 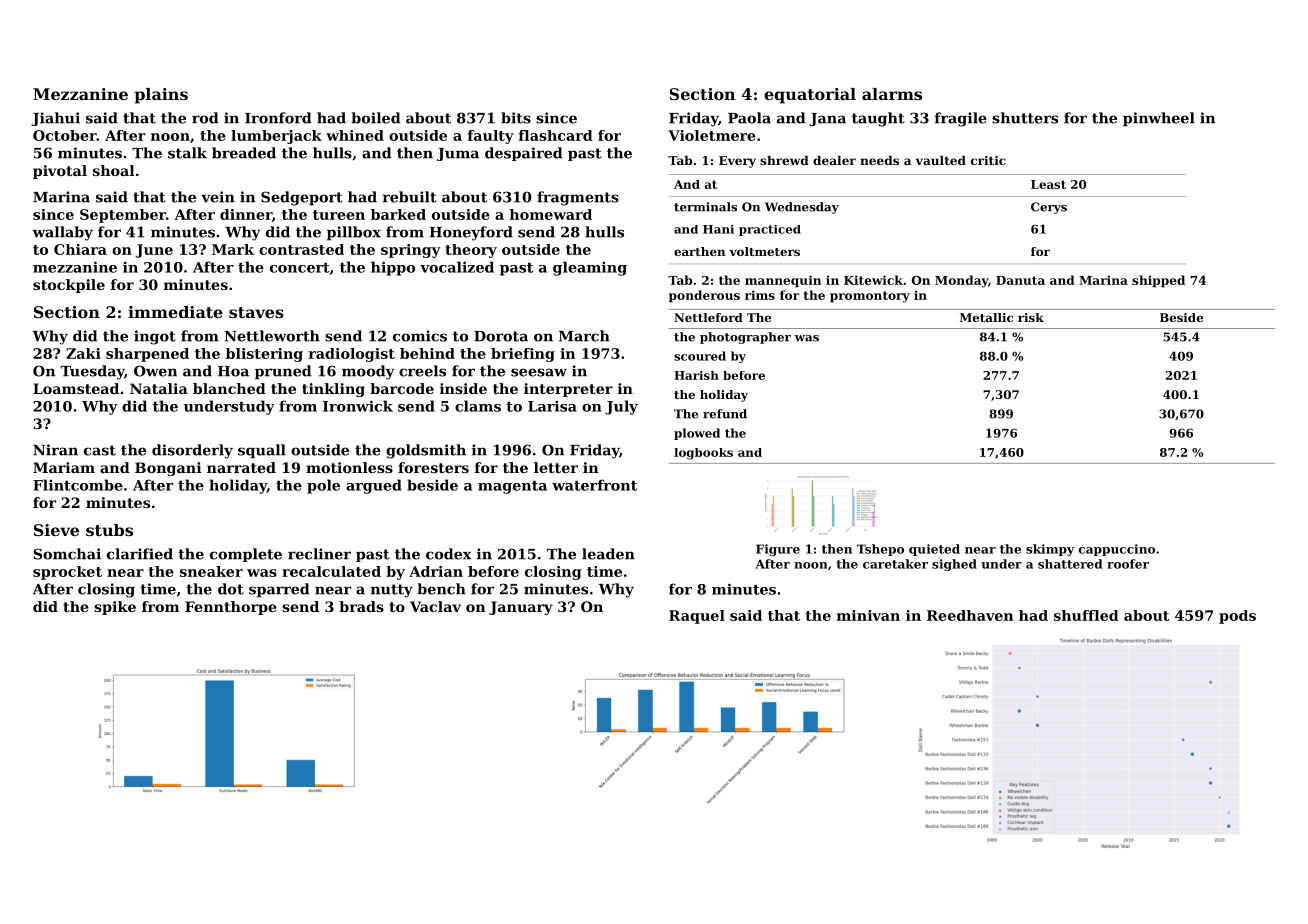 I want to click on Jiahui, so click(x=55, y=119).
